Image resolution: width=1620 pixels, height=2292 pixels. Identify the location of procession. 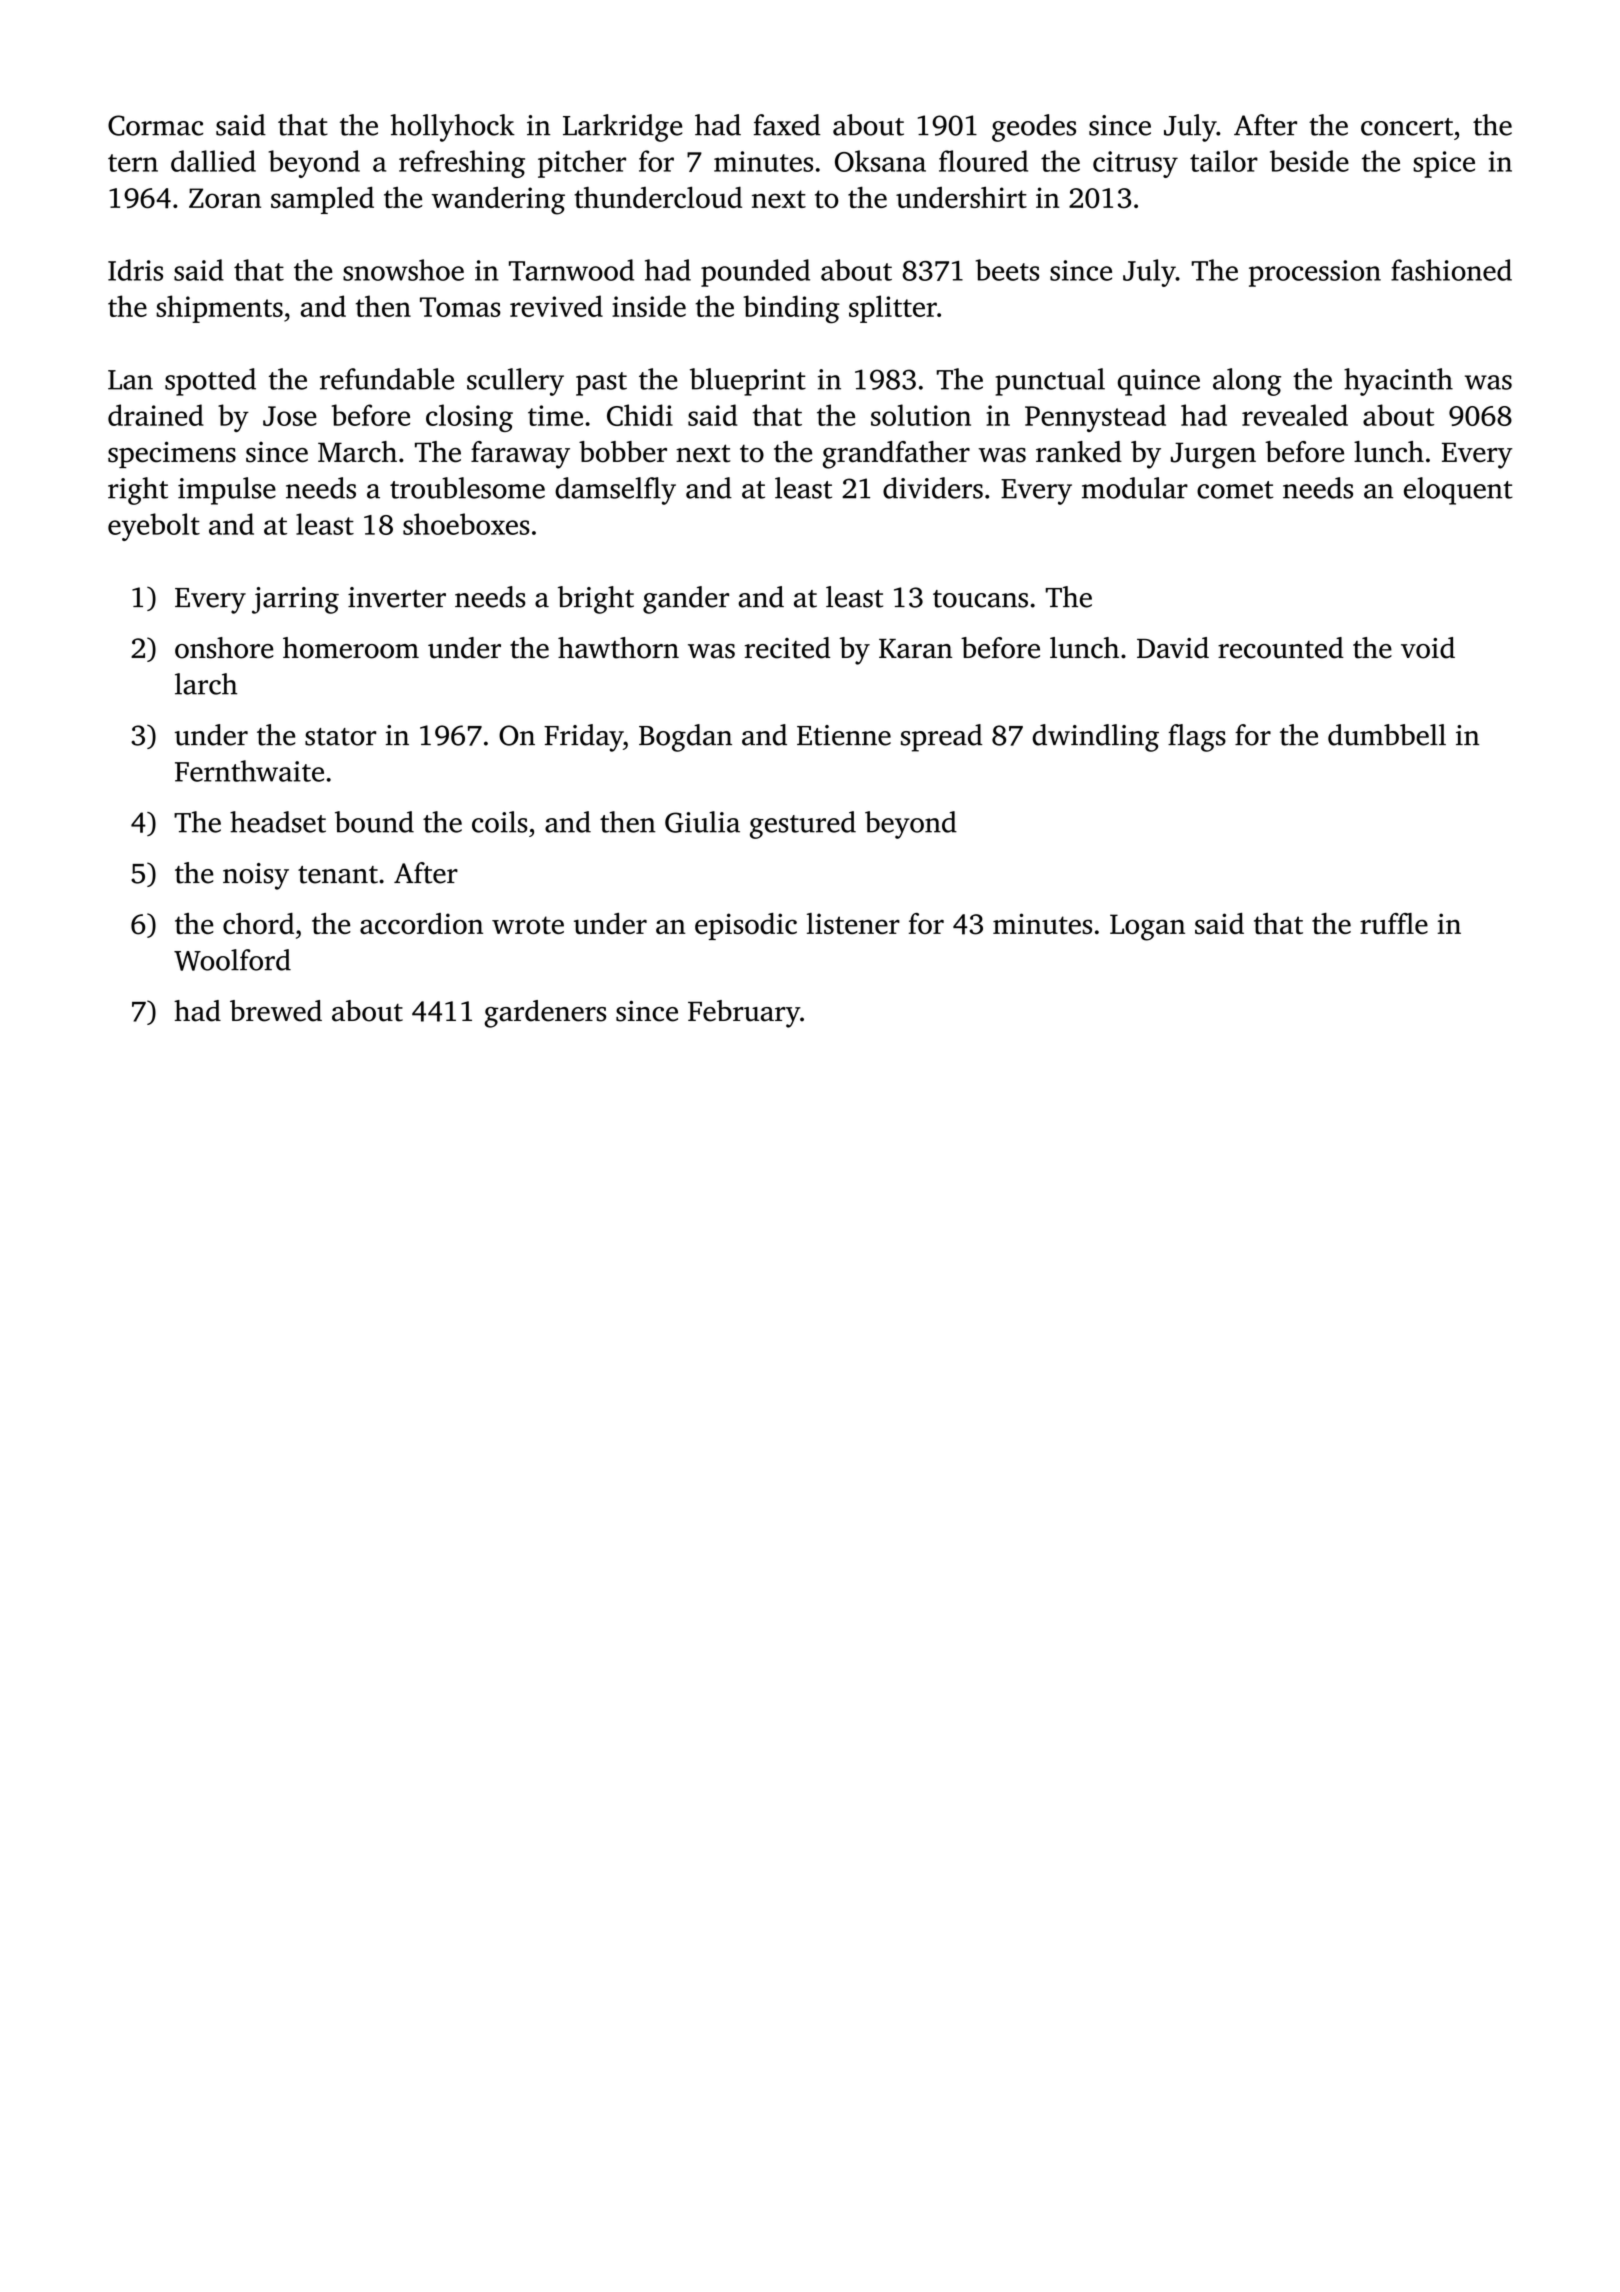
(1315, 273).
